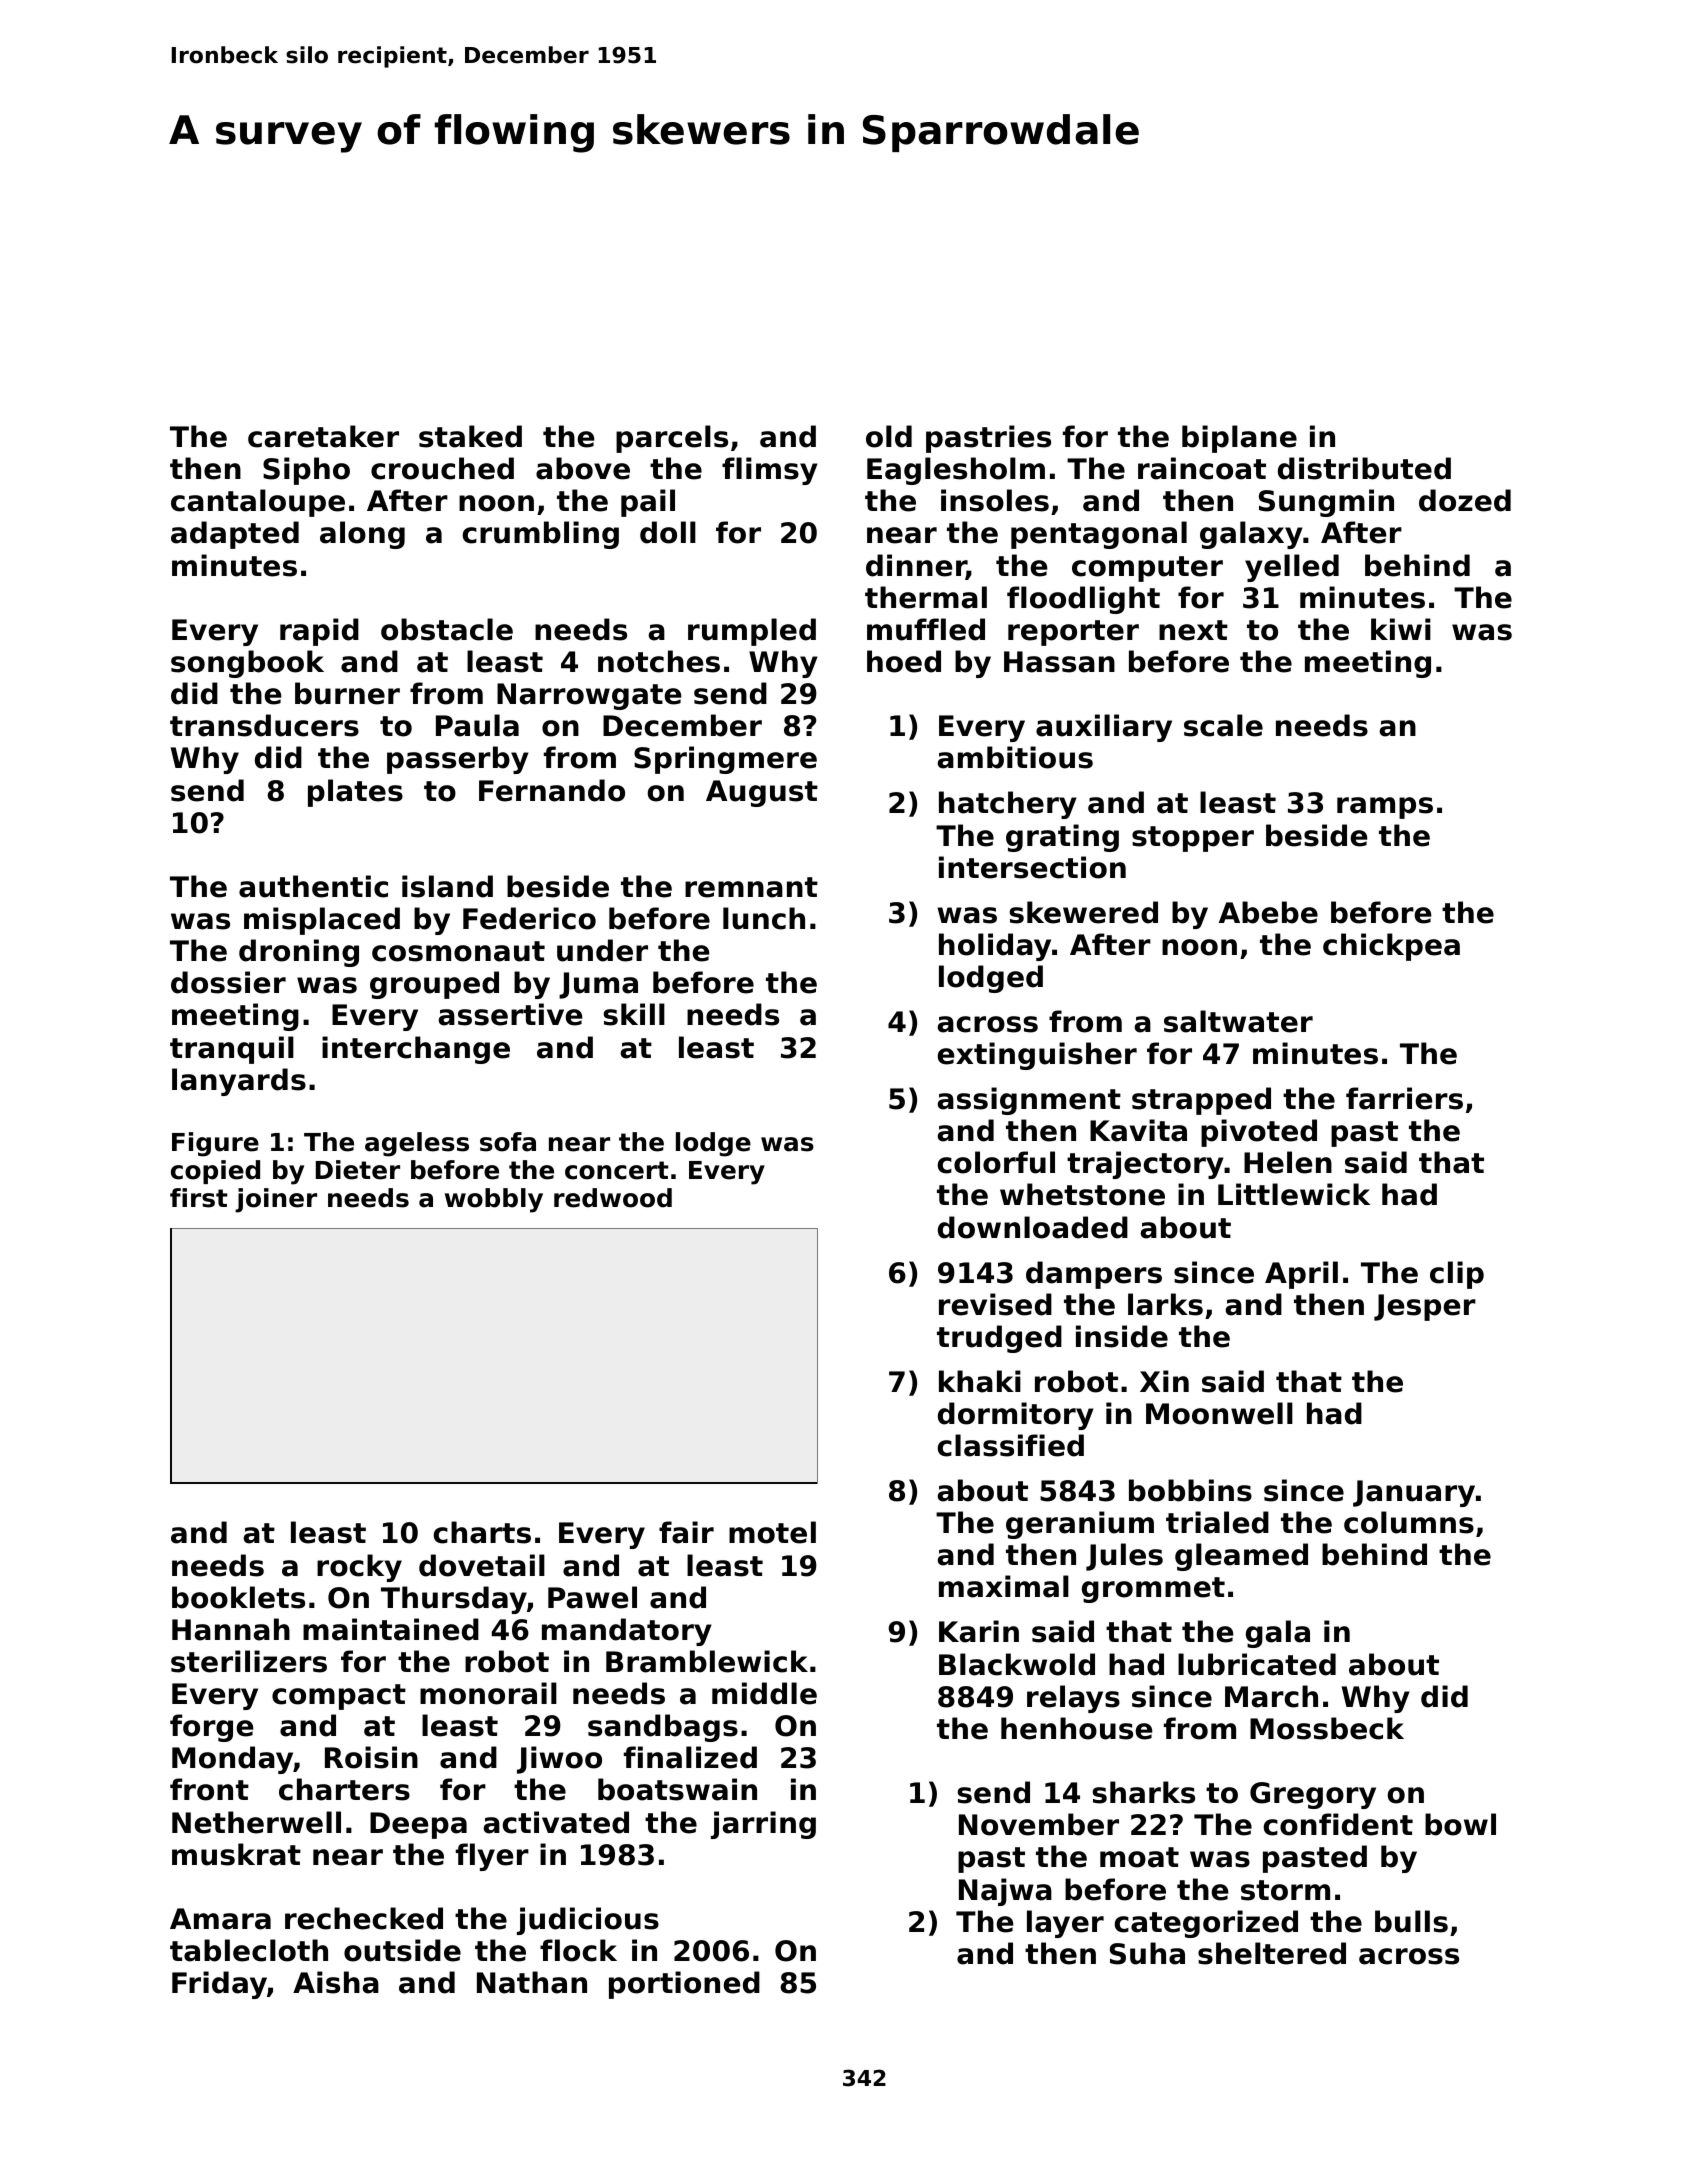 This document has height=2178, width=1683. I want to click on colorful, so click(996, 1162).
